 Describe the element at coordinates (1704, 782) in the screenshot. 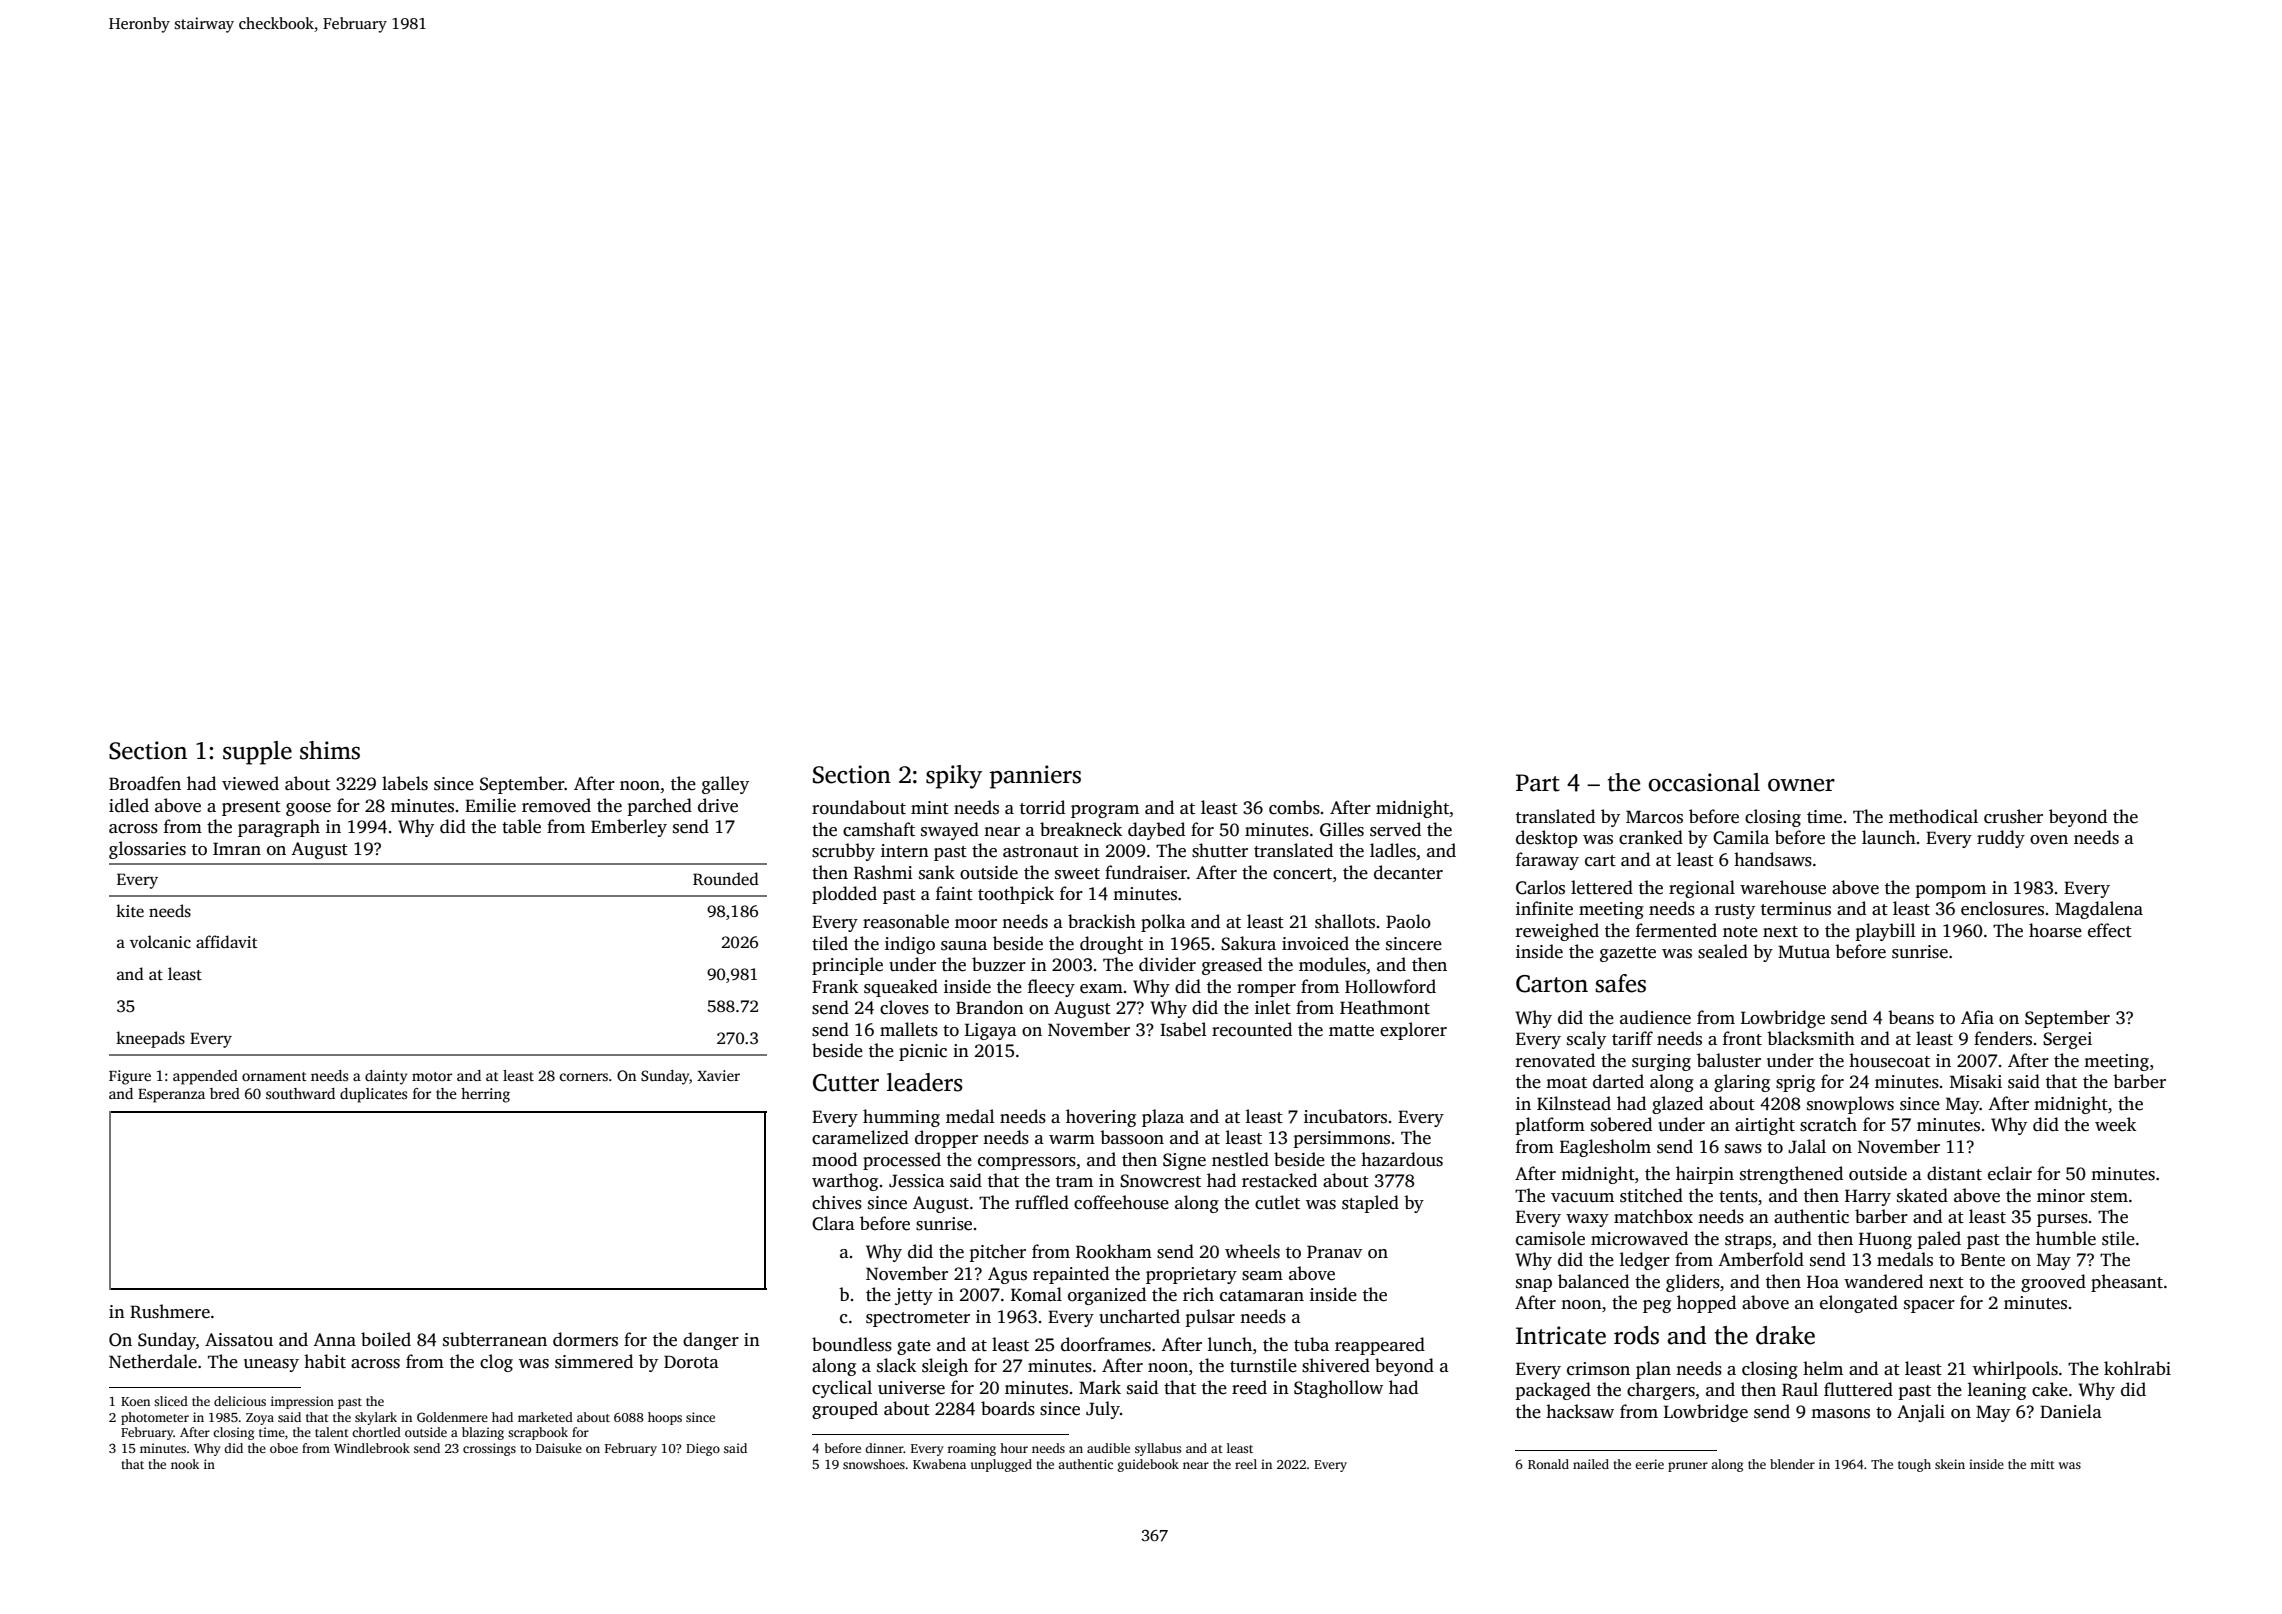

I see `occasional` at that location.
